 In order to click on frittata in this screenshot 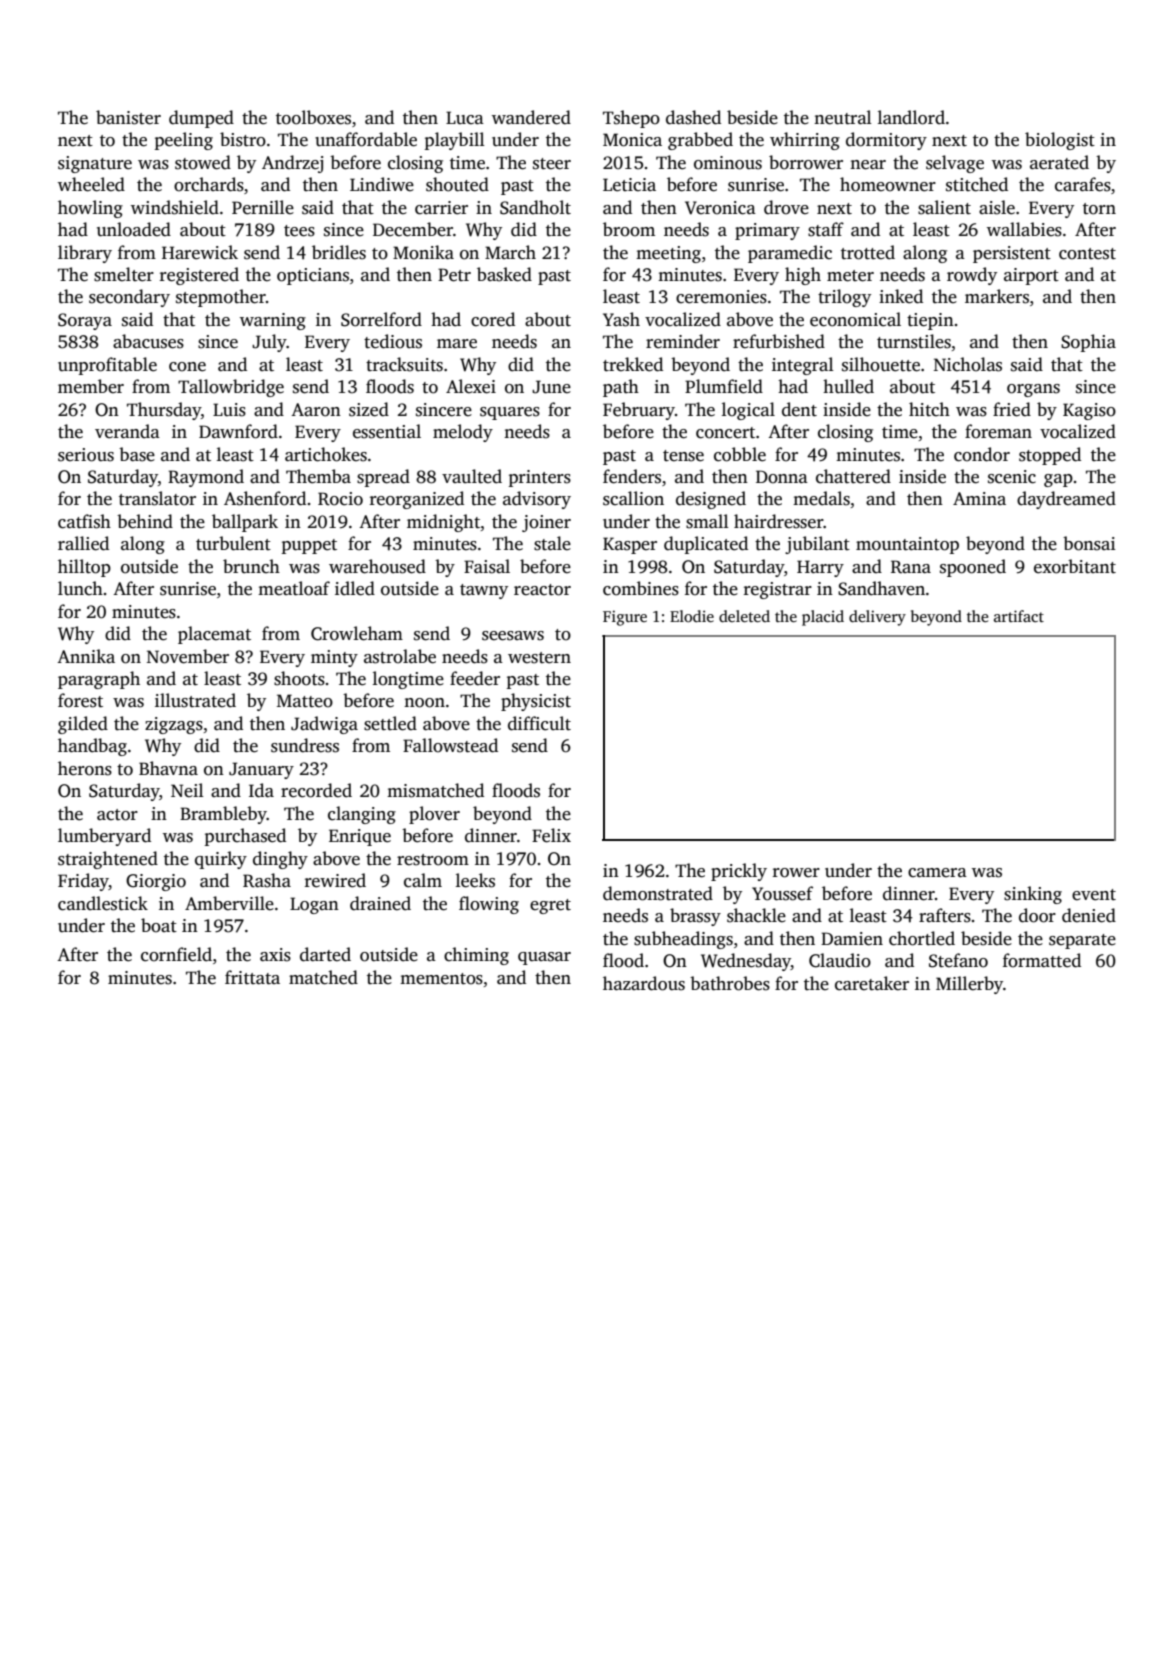, I will do `click(252, 977)`.
